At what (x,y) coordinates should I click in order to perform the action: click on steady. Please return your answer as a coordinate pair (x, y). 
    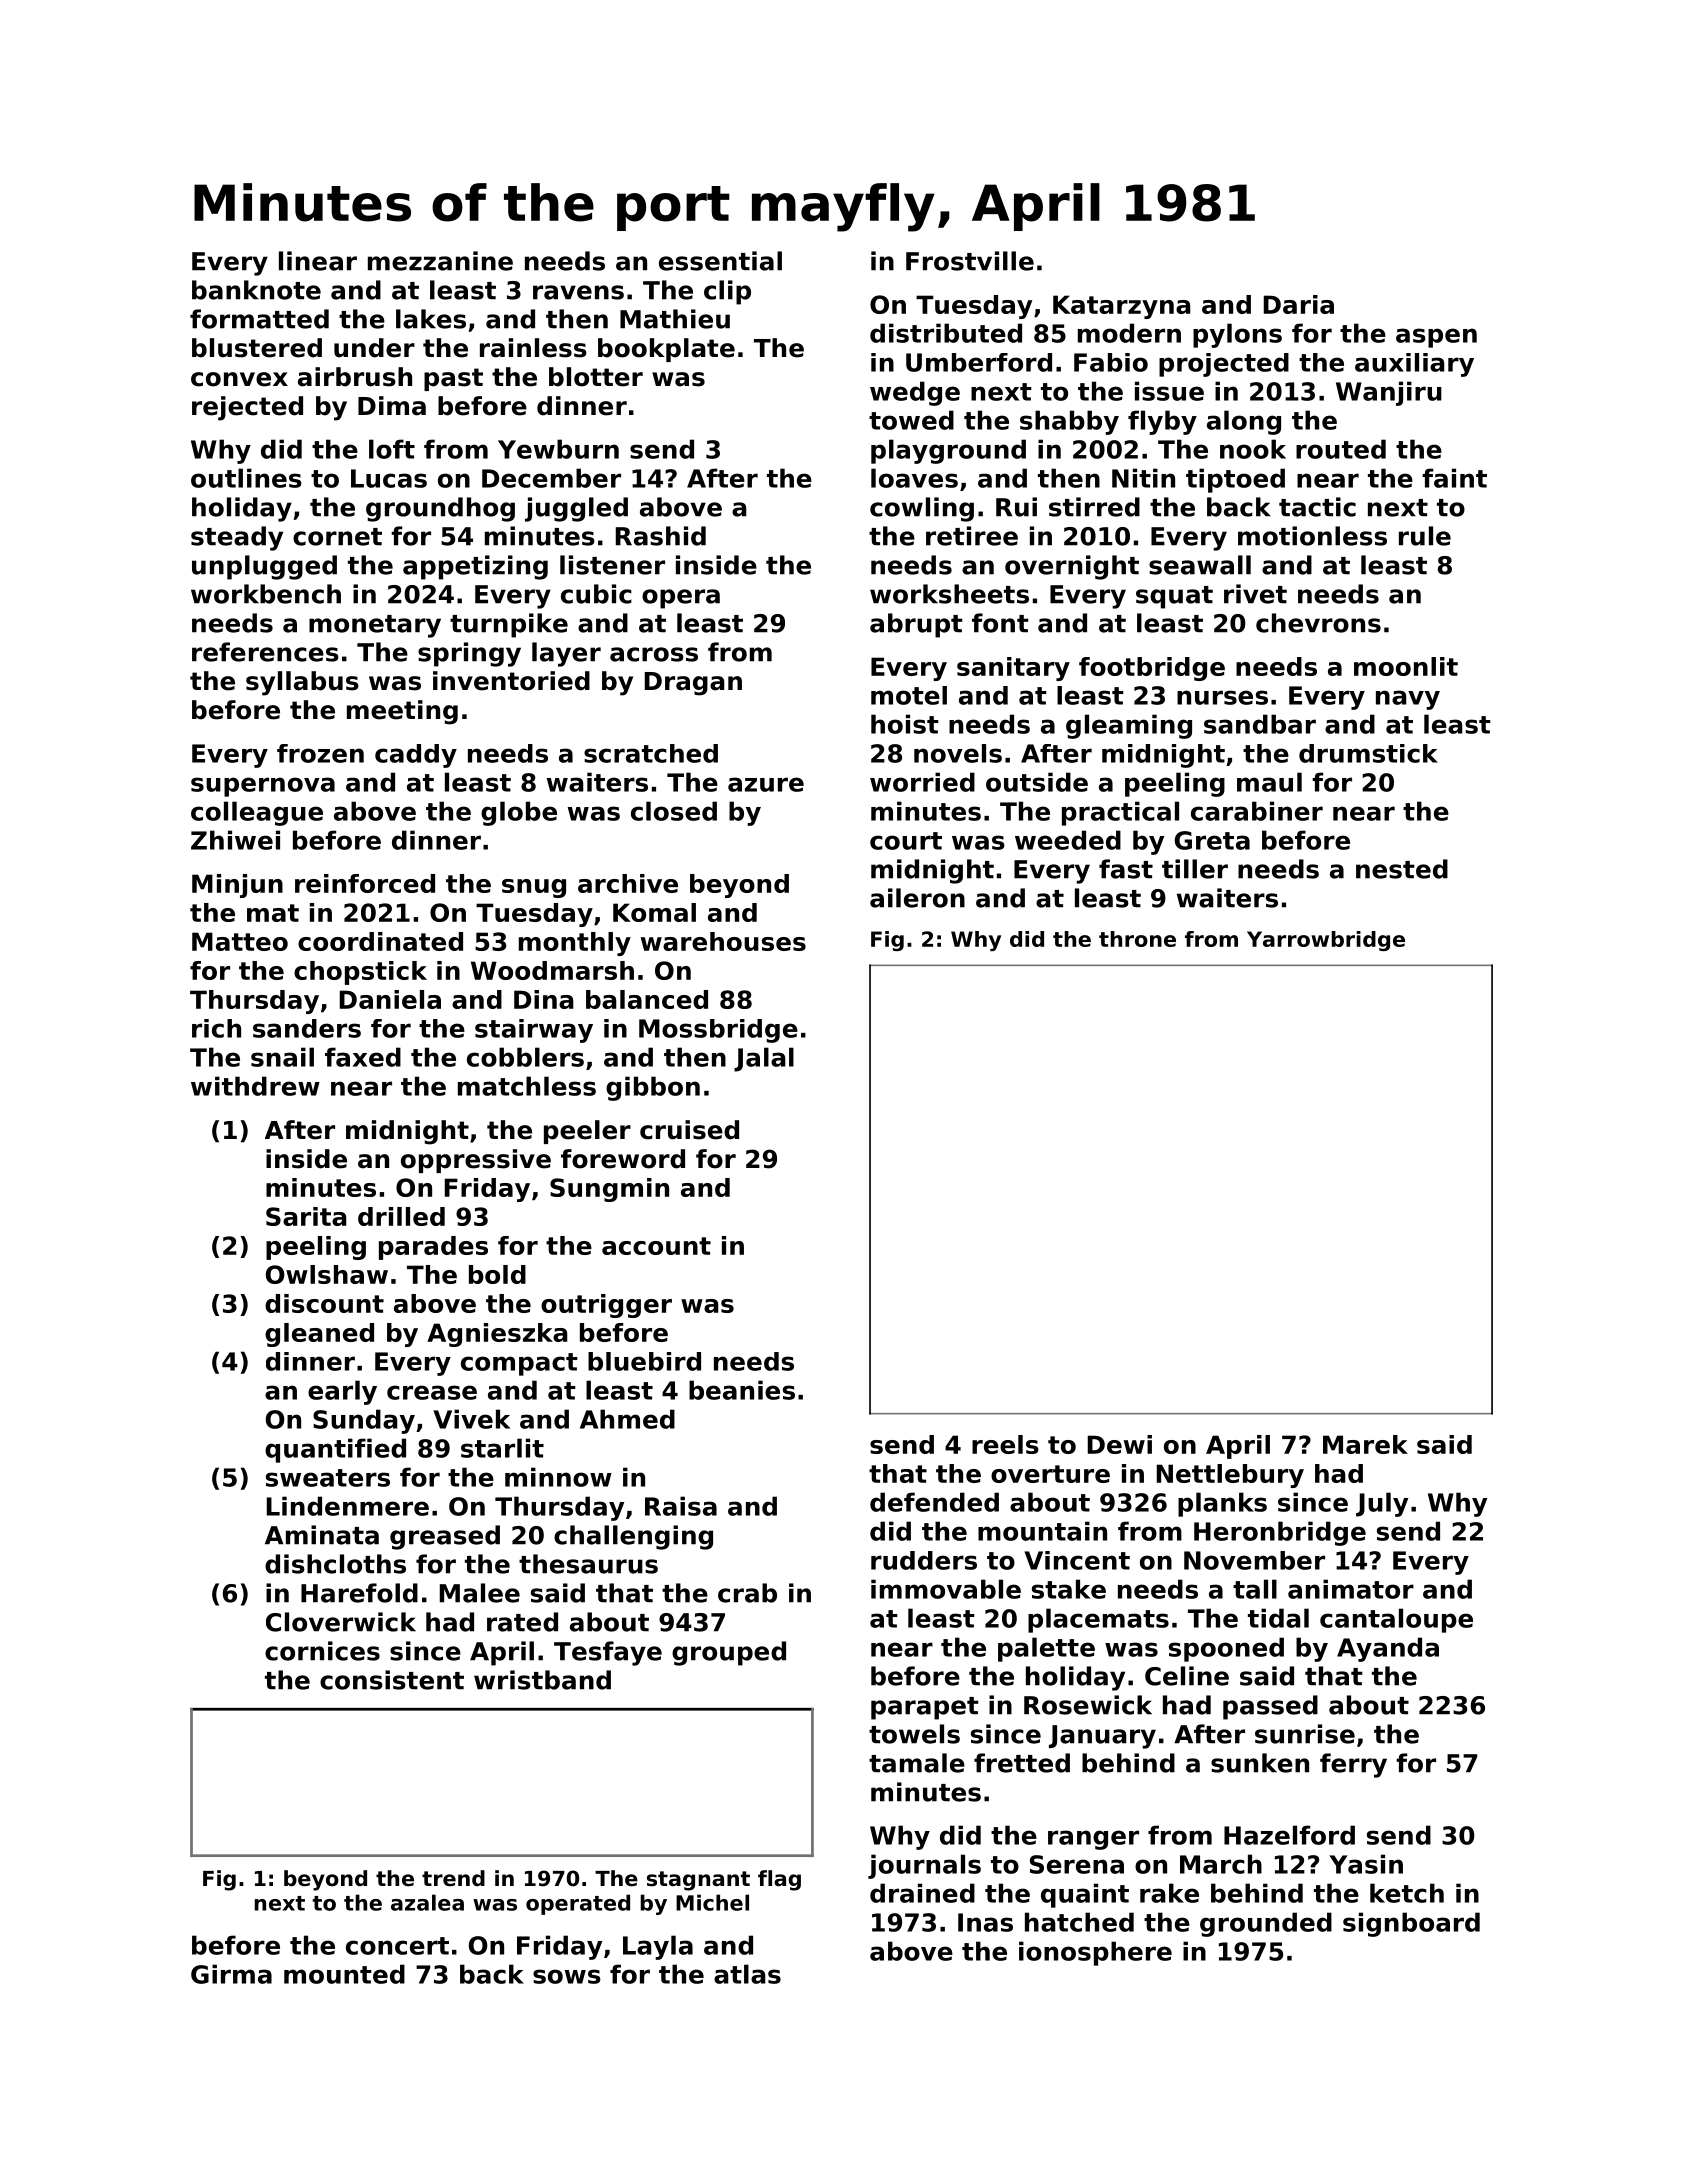
    Looking at the image, I should click on (237, 538).
